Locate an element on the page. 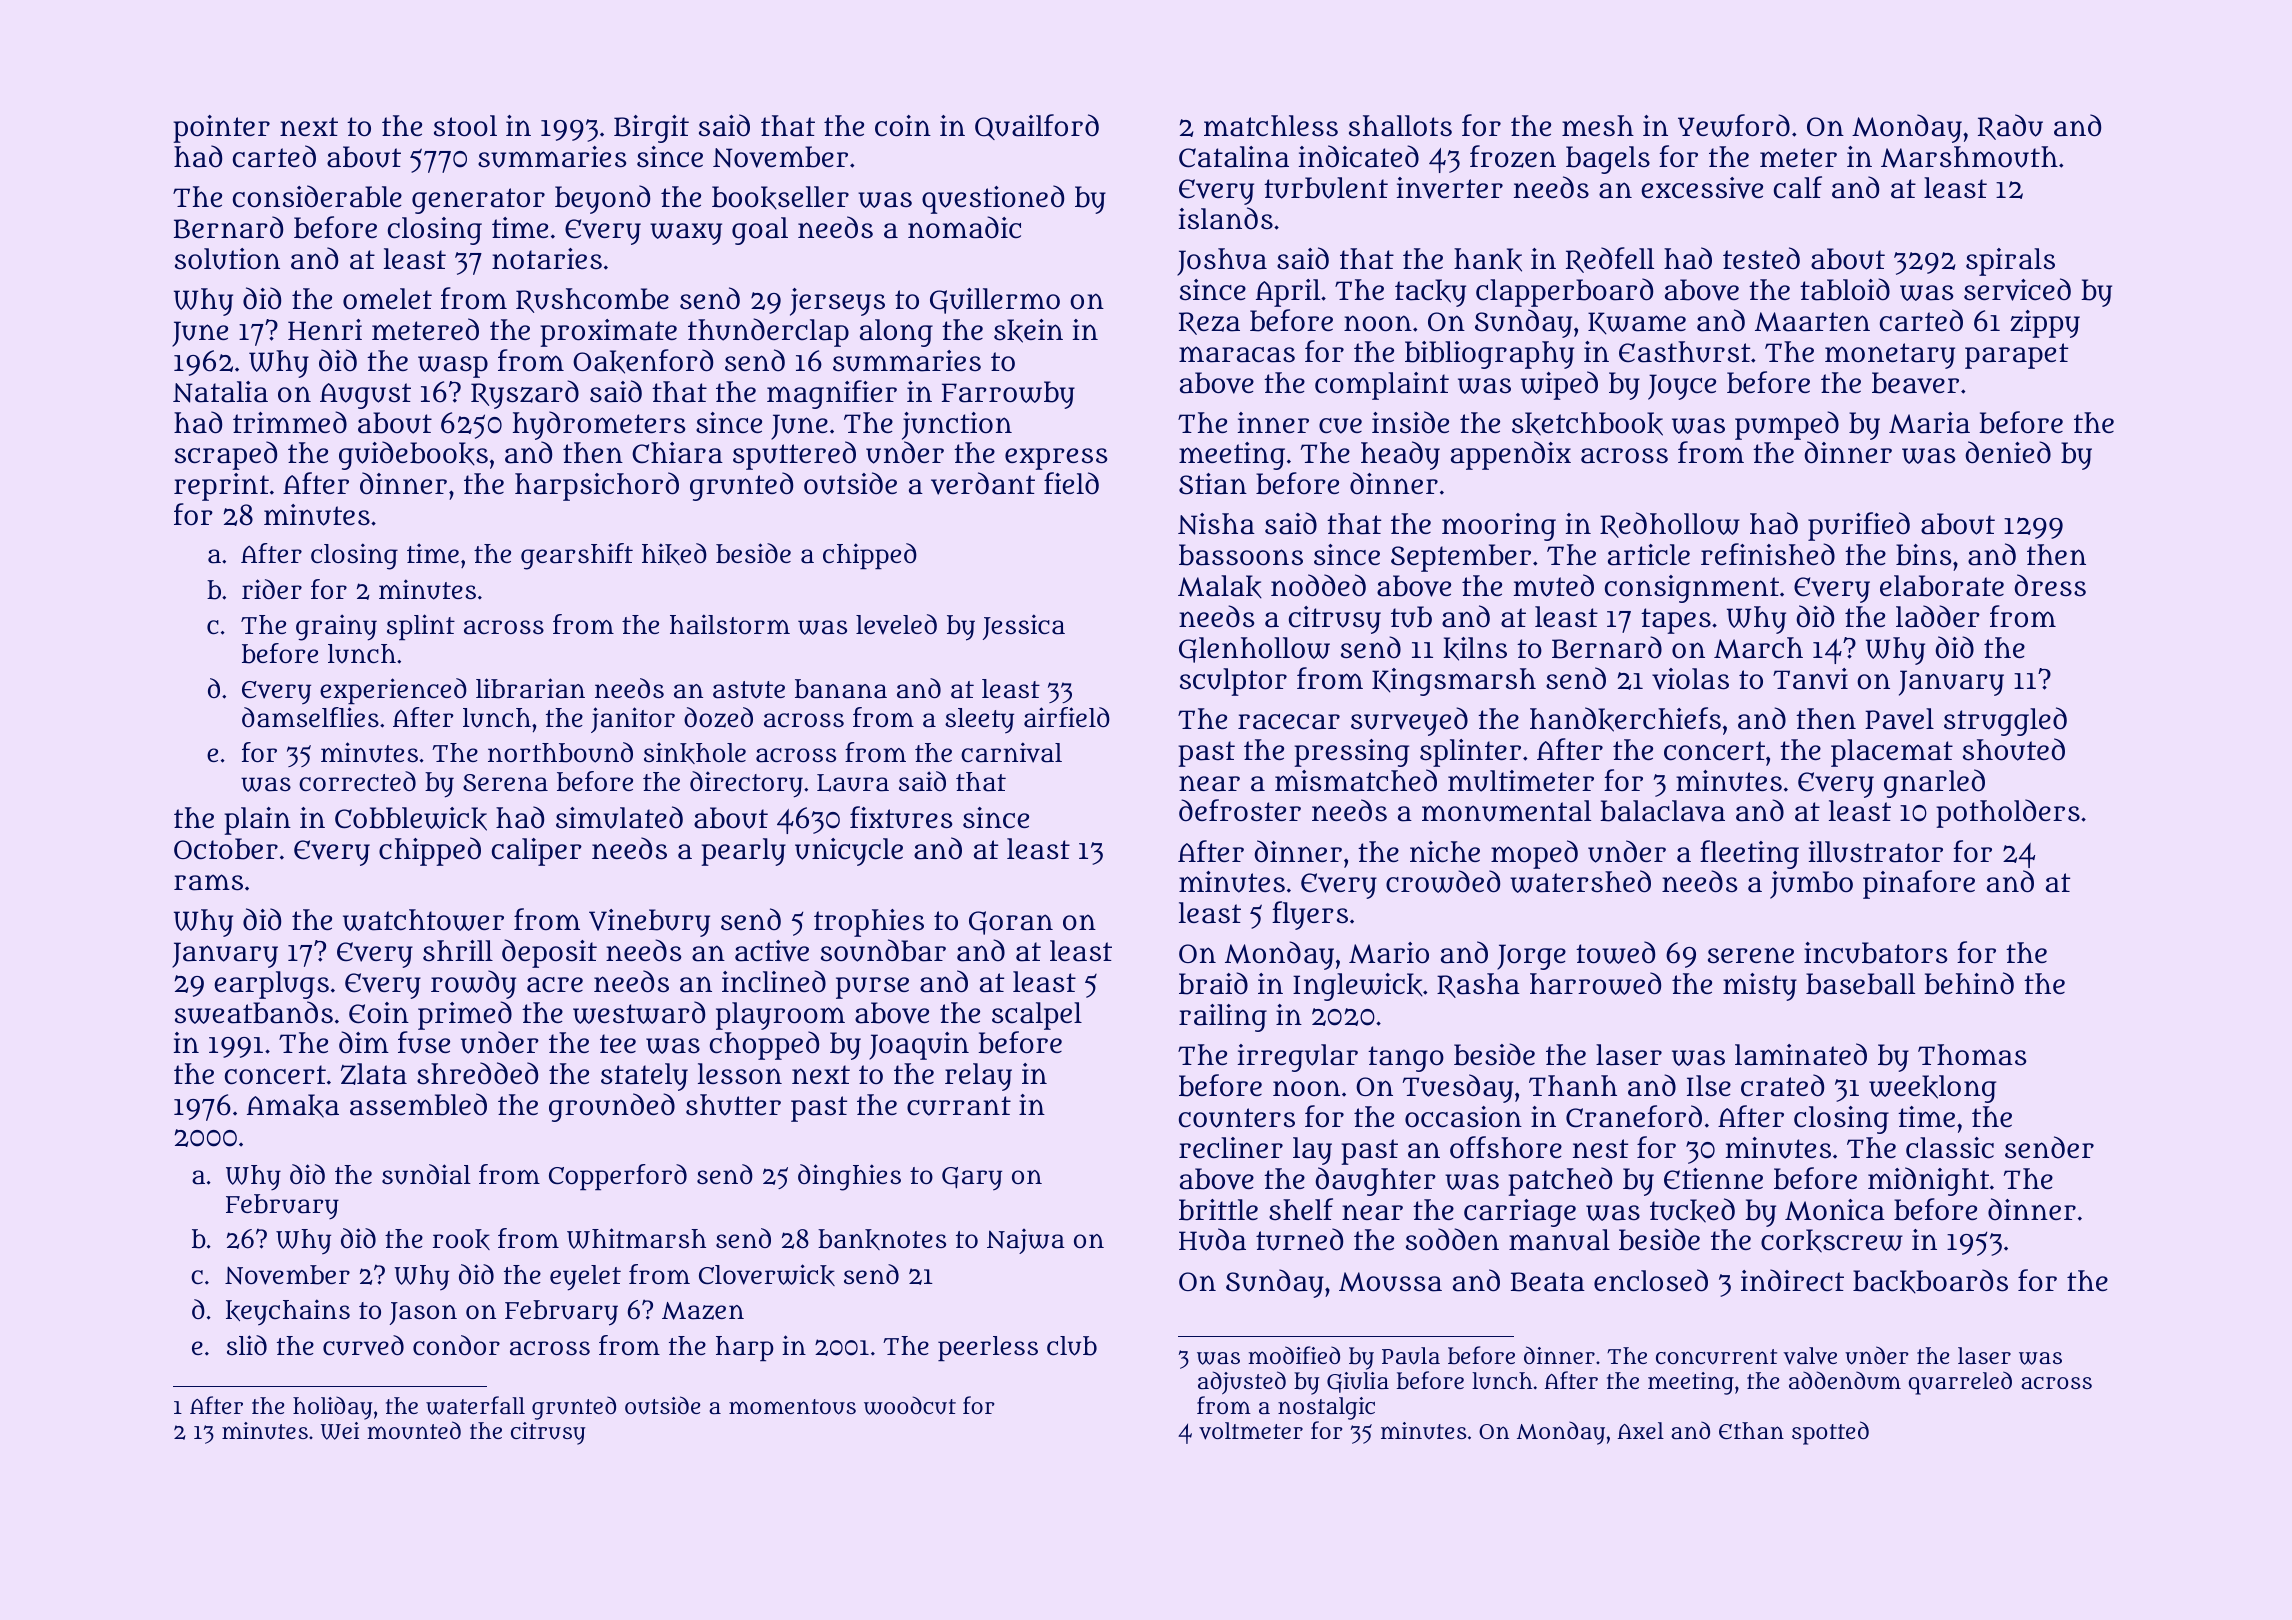 The image size is (2292, 1620). counters is located at coordinates (1237, 1118).
